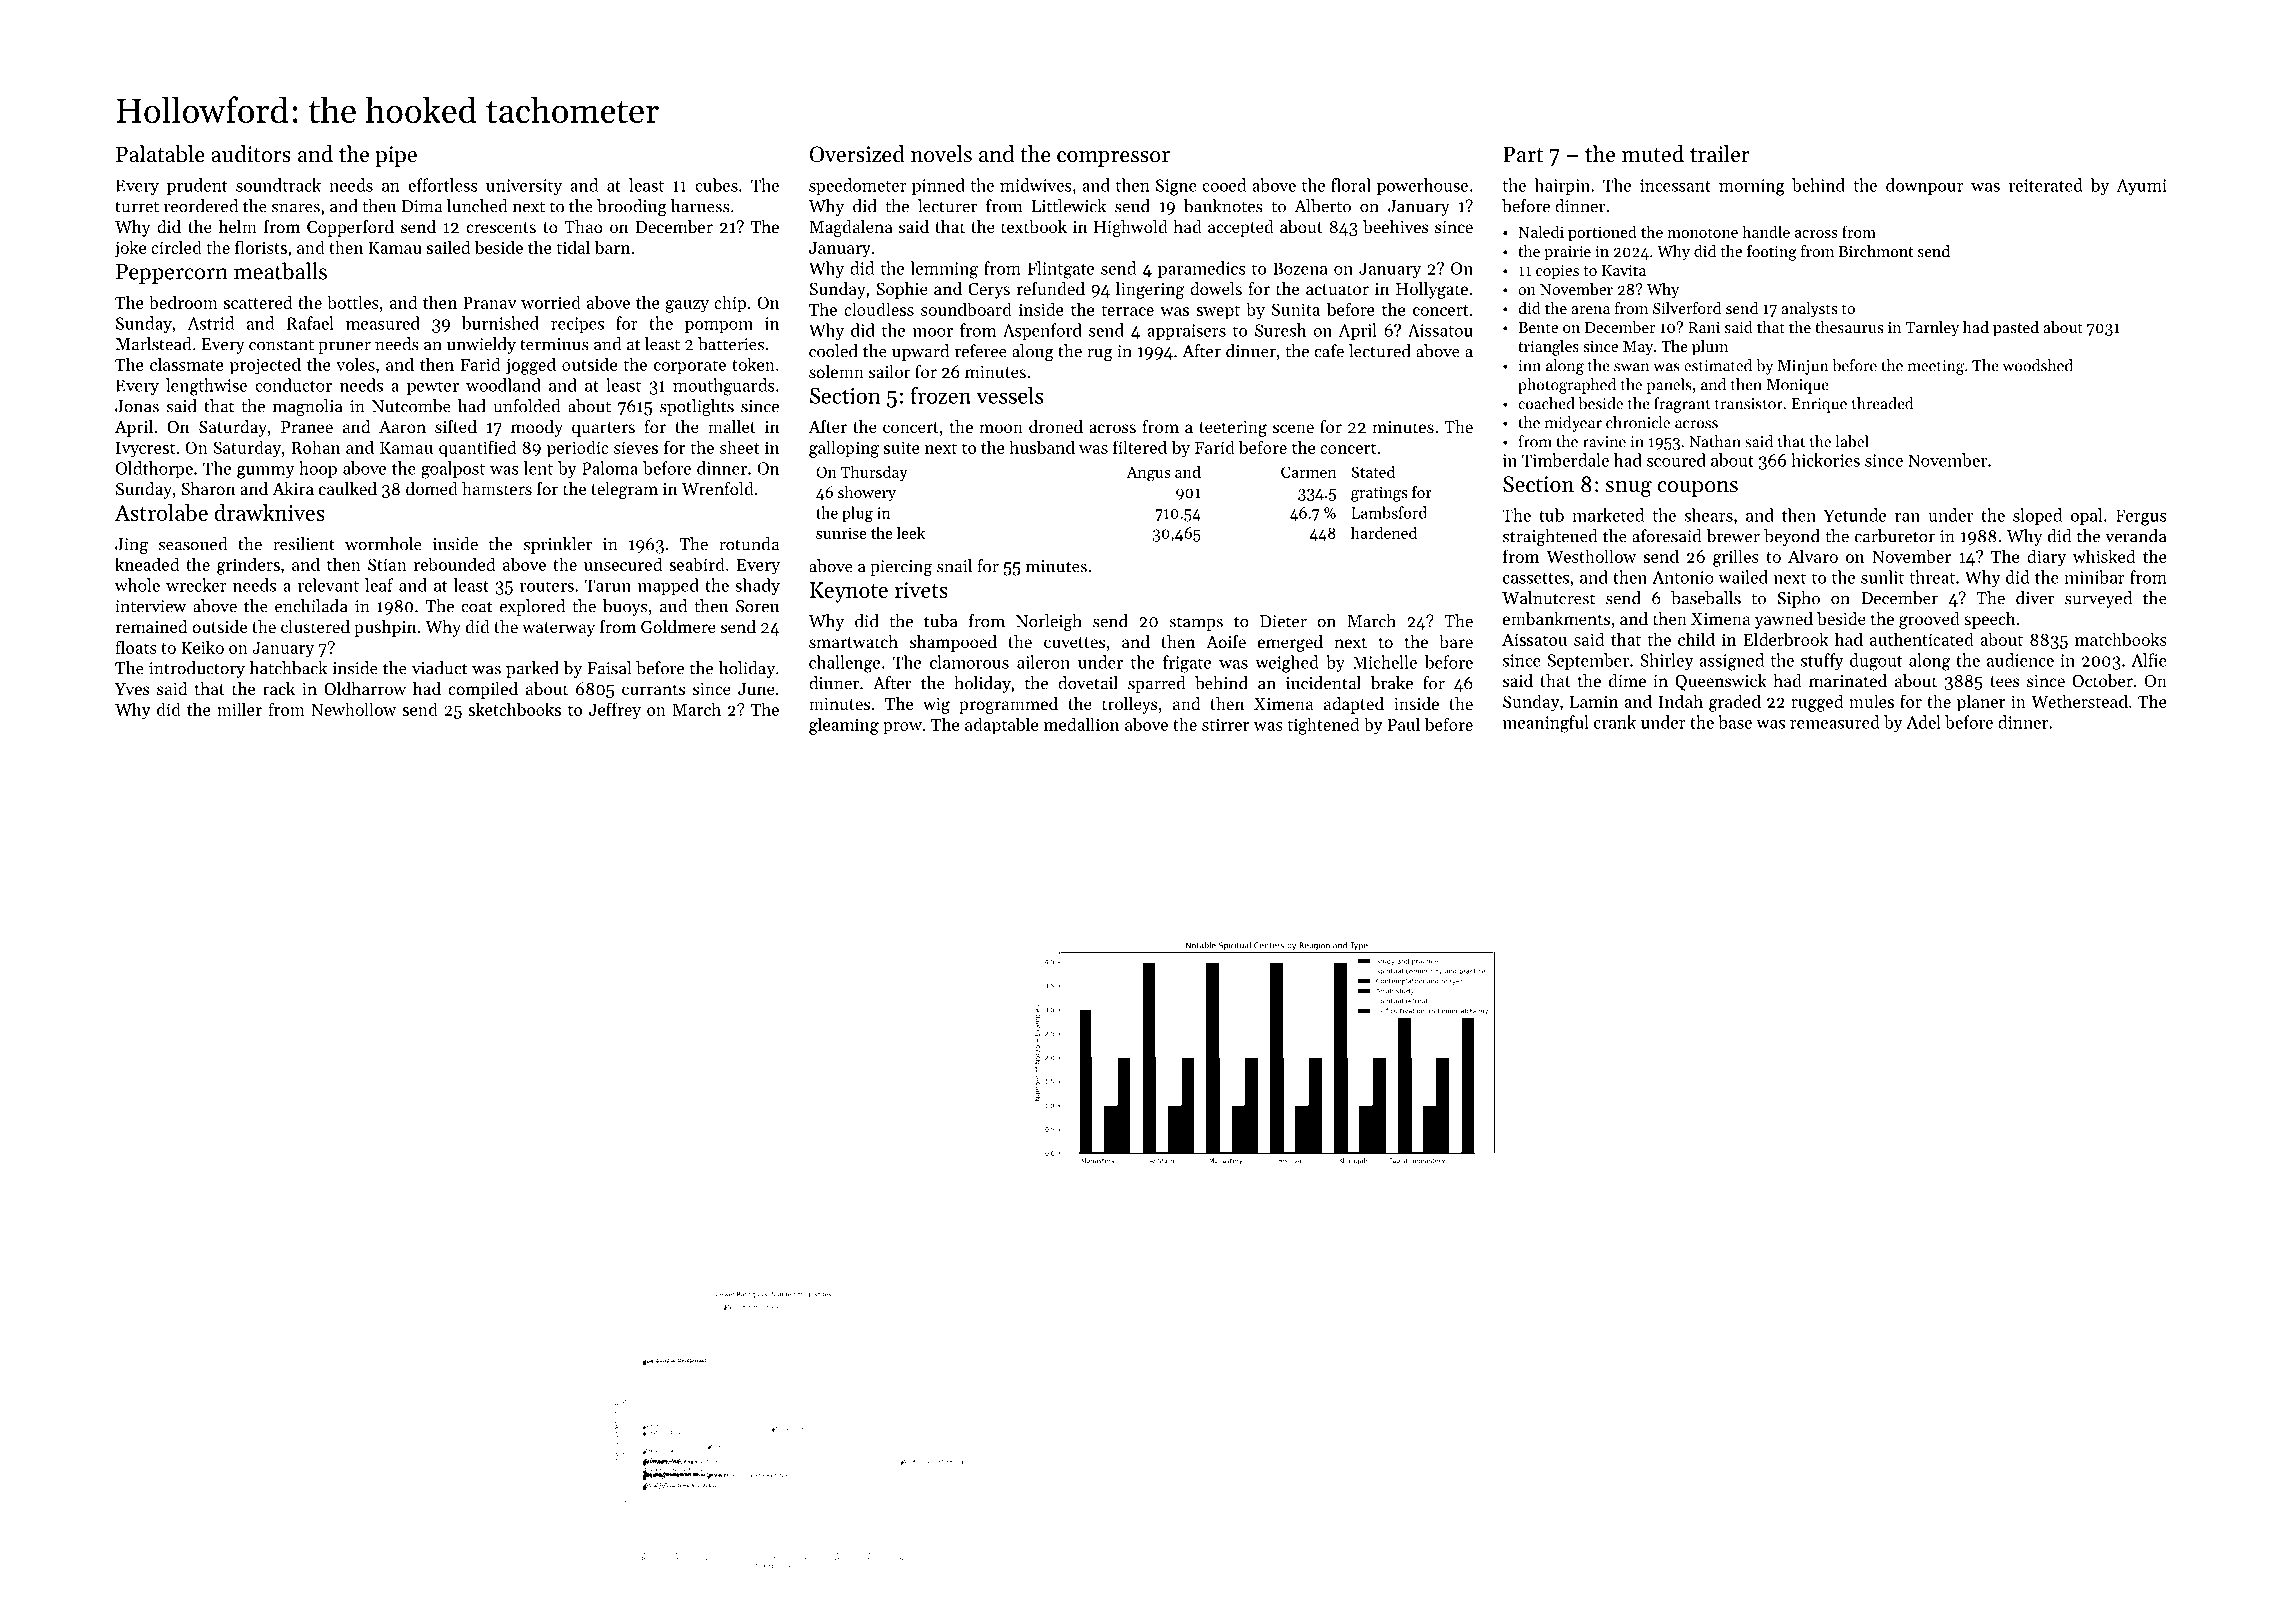 This screenshot has width=2282, height=1614. I want to click on compressor, so click(1113, 159).
